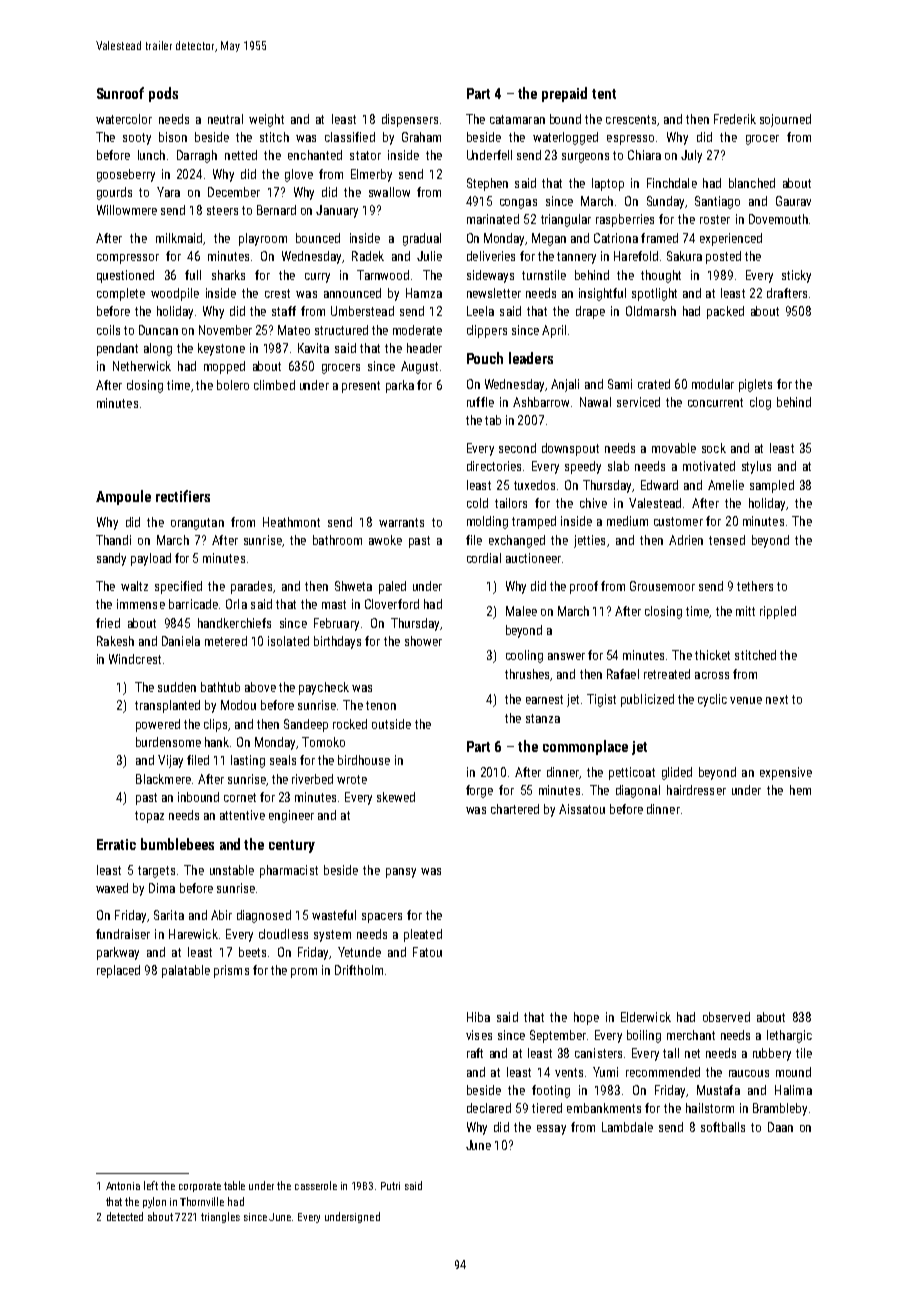  What do you see at coordinates (564, 94) in the screenshot?
I see `prepaid` at bounding box center [564, 94].
